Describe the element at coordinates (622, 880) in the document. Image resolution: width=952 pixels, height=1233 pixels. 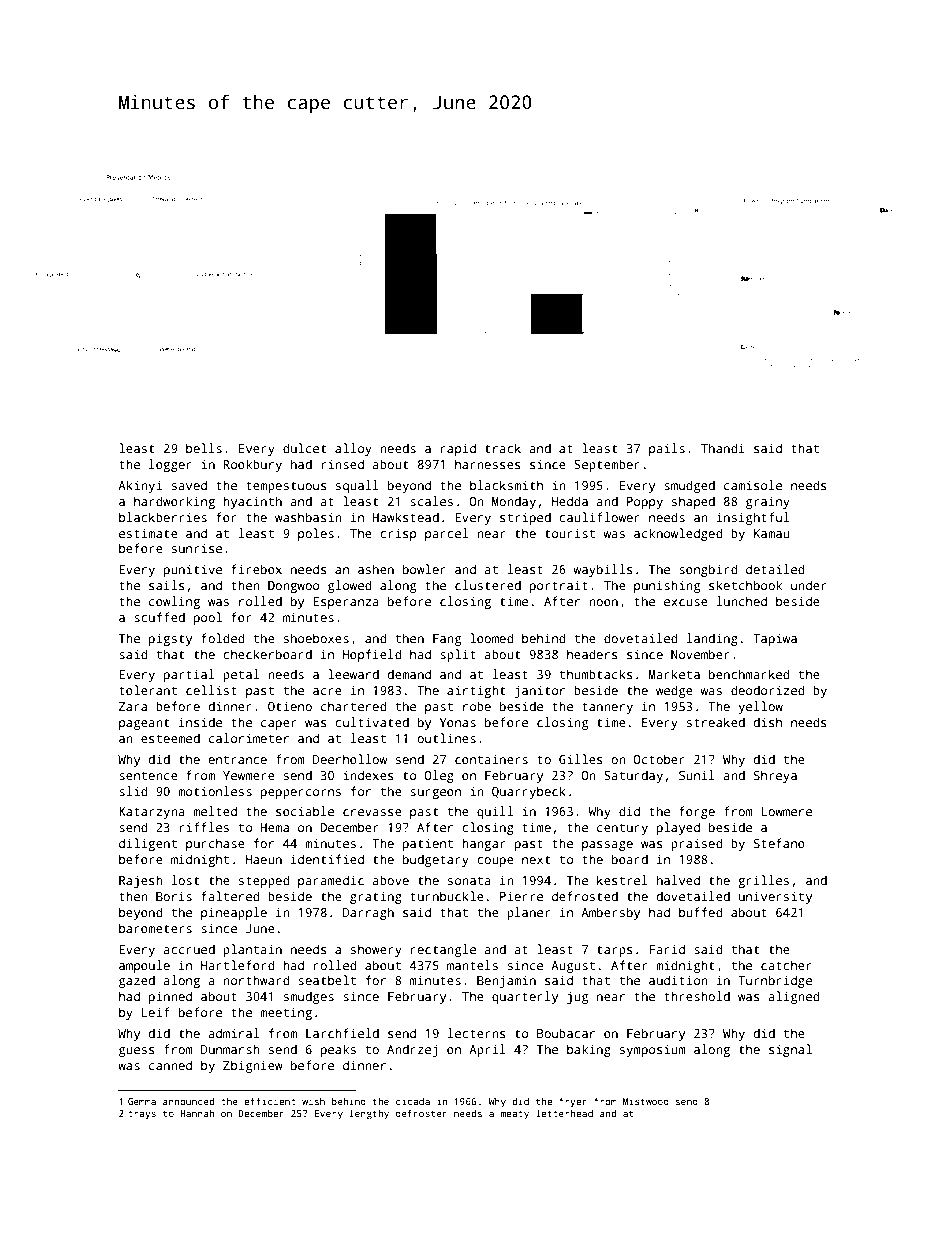
I see `kestrel` at that location.
